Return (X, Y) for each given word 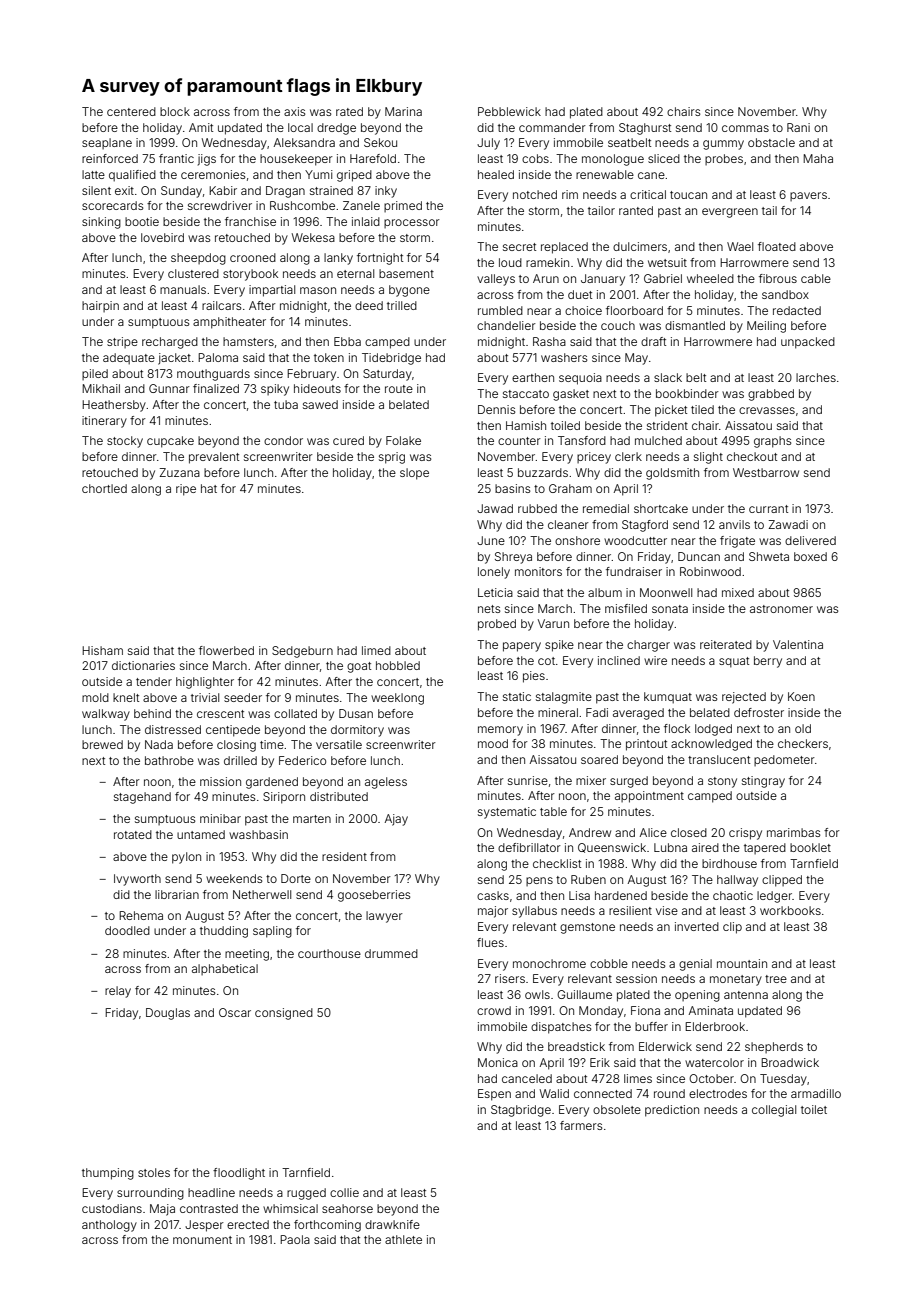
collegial (774, 1111)
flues (490, 942)
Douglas (168, 1014)
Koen (801, 696)
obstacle (771, 142)
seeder (243, 697)
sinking (101, 223)
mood (493, 743)
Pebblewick (509, 111)
